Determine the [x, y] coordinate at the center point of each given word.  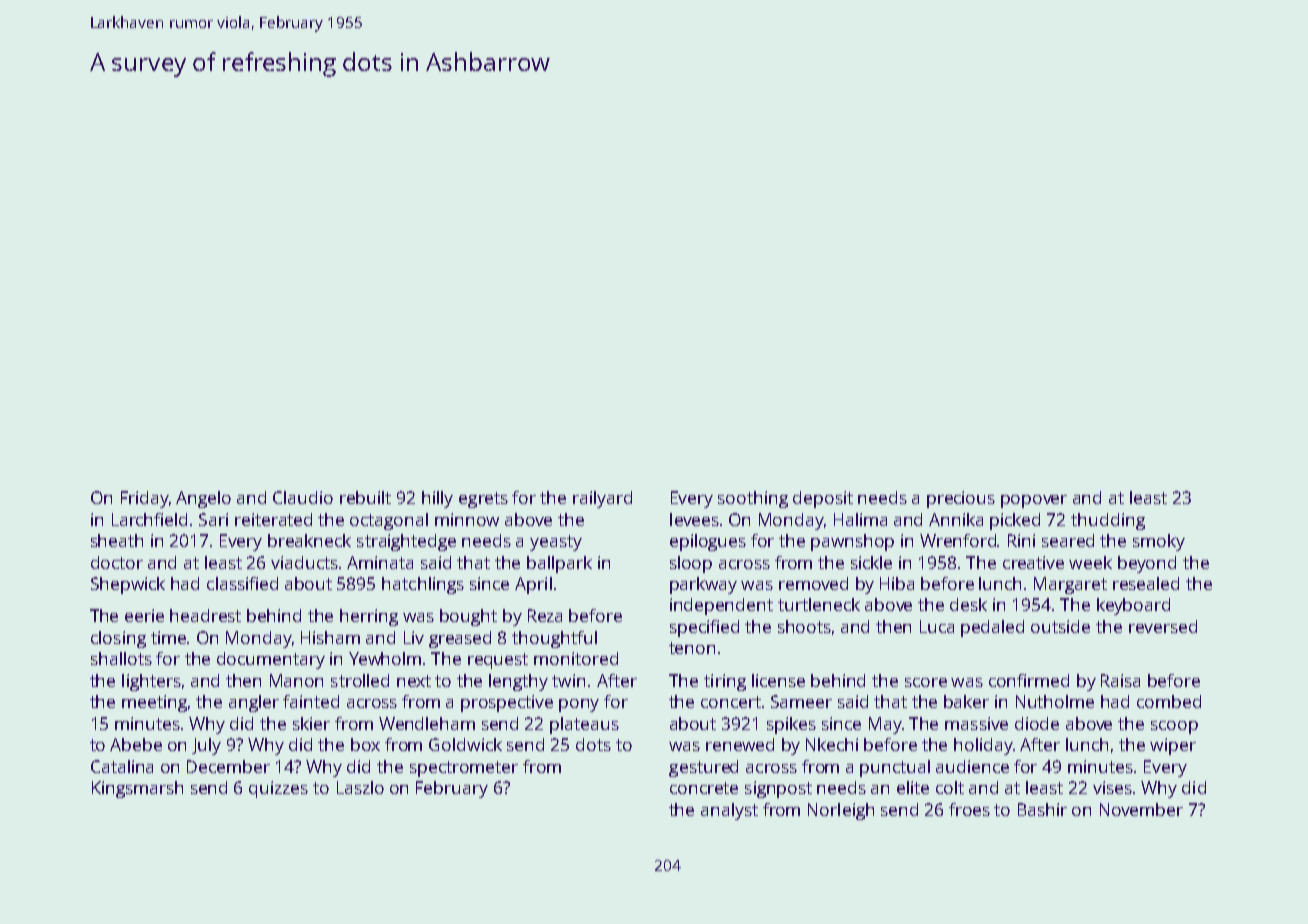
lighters [151, 682]
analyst [729, 811]
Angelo [203, 499]
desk [968, 604]
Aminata [380, 562]
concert [731, 702]
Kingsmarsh [137, 789]
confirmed [1029, 680]
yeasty [556, 543]
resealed [1146, 583]
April [533, 585]
